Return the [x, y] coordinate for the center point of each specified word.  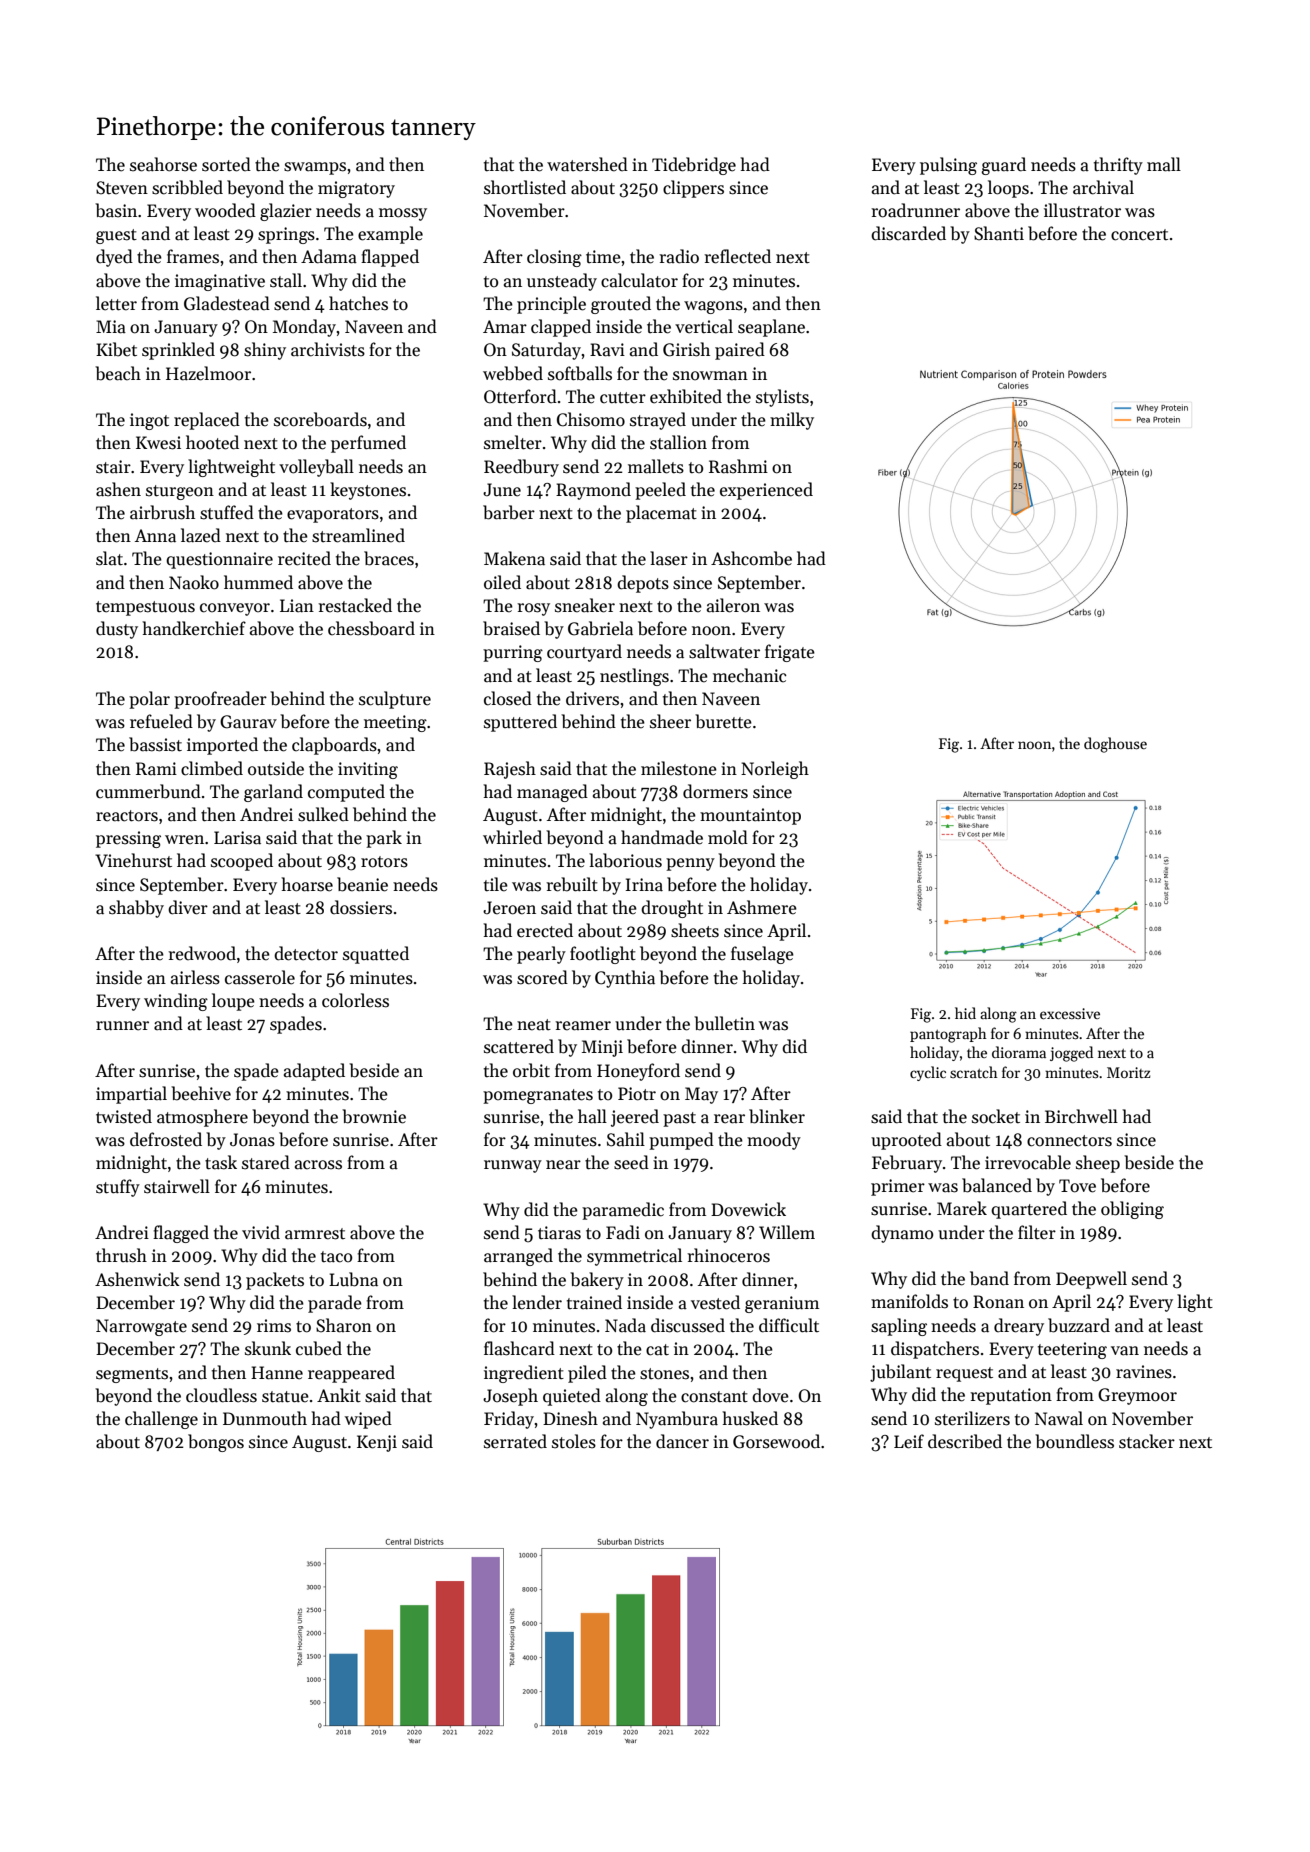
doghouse [1115, 745]
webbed [513, 373]
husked [750, 1418]
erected [545, 930]
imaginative [220, 282]
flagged [181, 1234]
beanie [362, 884]
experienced [766, 491]
